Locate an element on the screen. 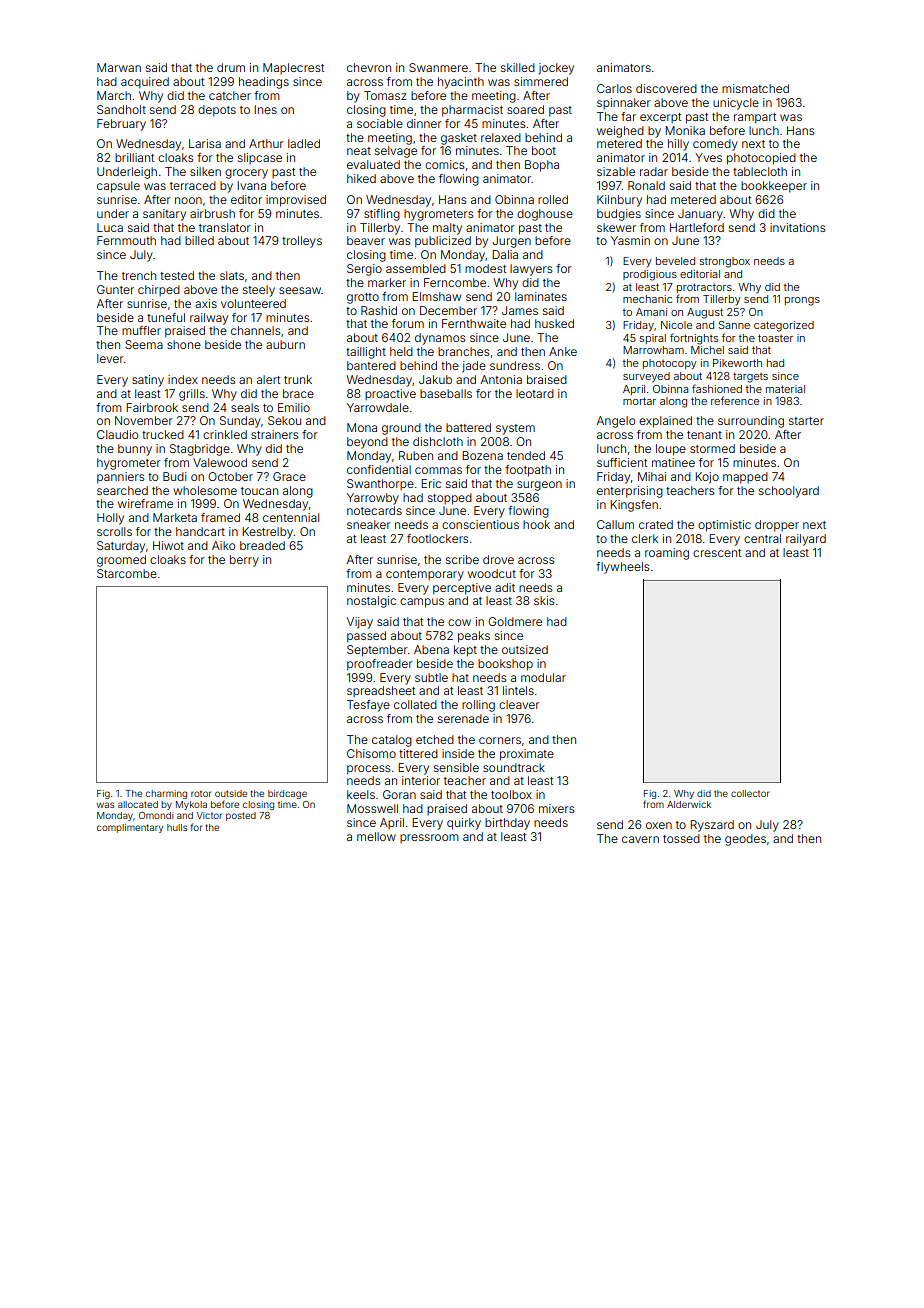 The width and height of the screenshot is (924, 1308). chevron is located at coordinates (369, 67).
